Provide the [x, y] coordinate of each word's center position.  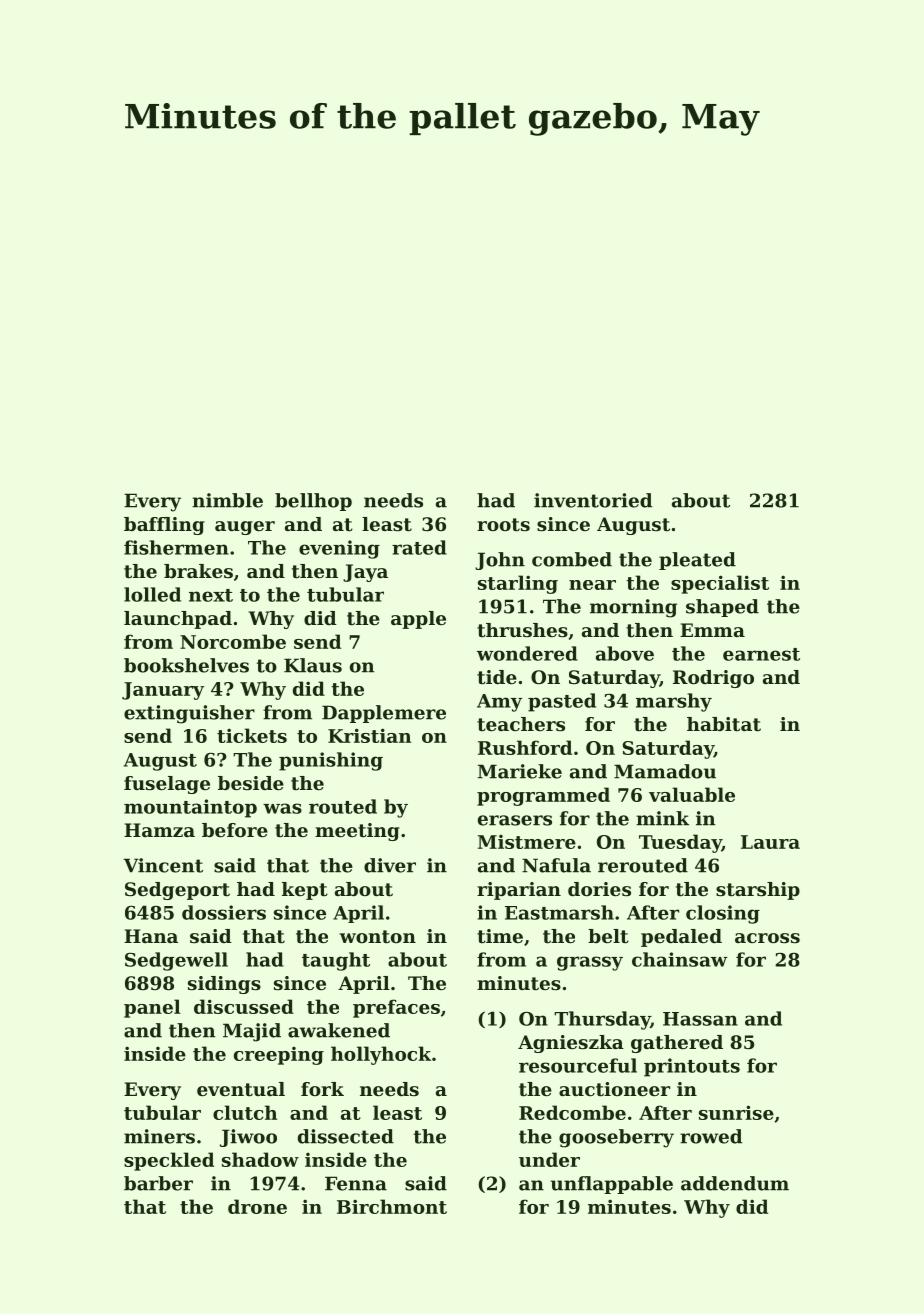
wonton [377, 937]
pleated [697, 561]
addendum [735, 1183]
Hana [151, 936]
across [767, 938]
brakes [198, 571]
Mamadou [665, 771]
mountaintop [190, 808]
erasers [515, 820]
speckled [169, 1161]
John [500, 561]
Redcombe [572, 1112]
